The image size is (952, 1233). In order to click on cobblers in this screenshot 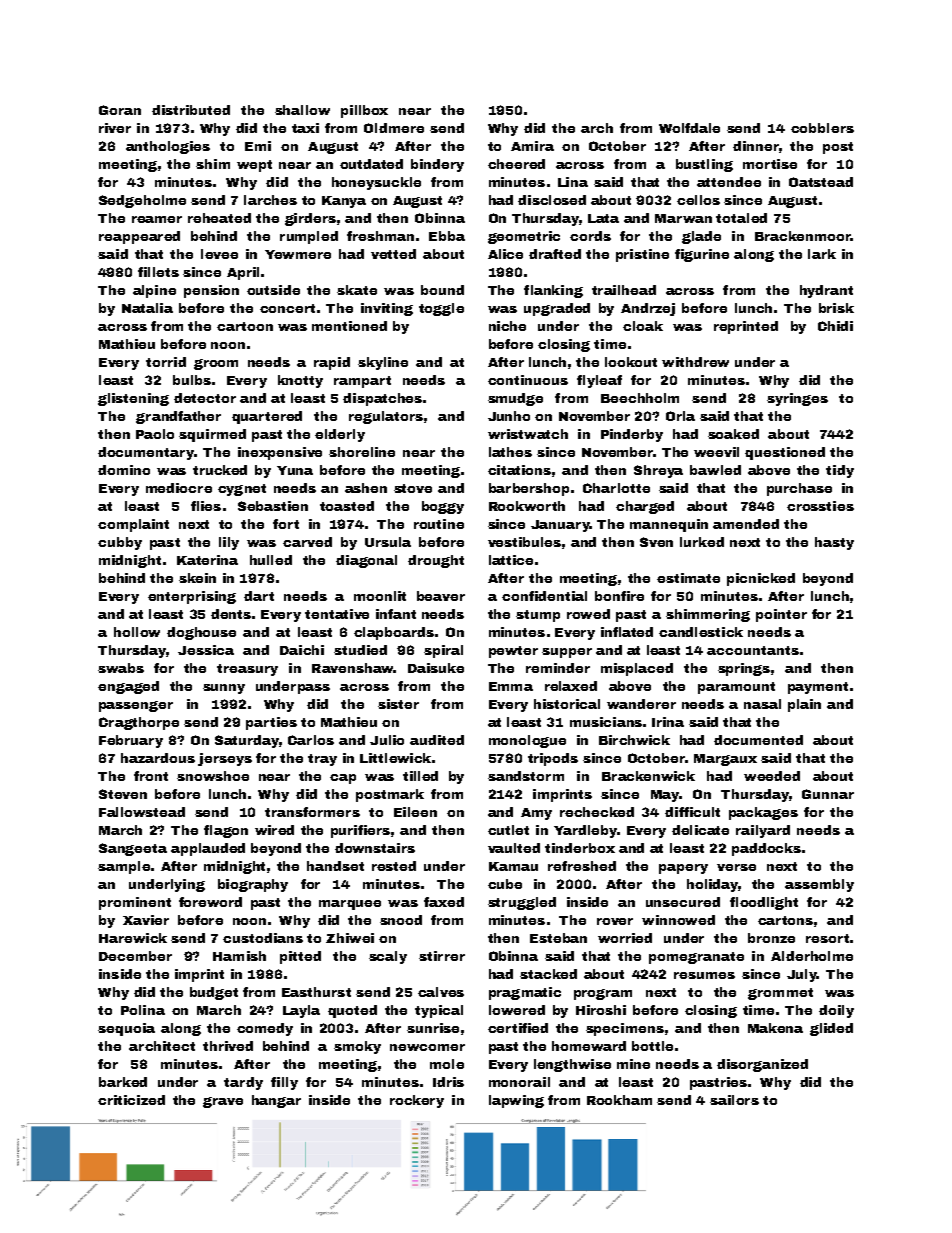, I will do `click(822, 128)`.
